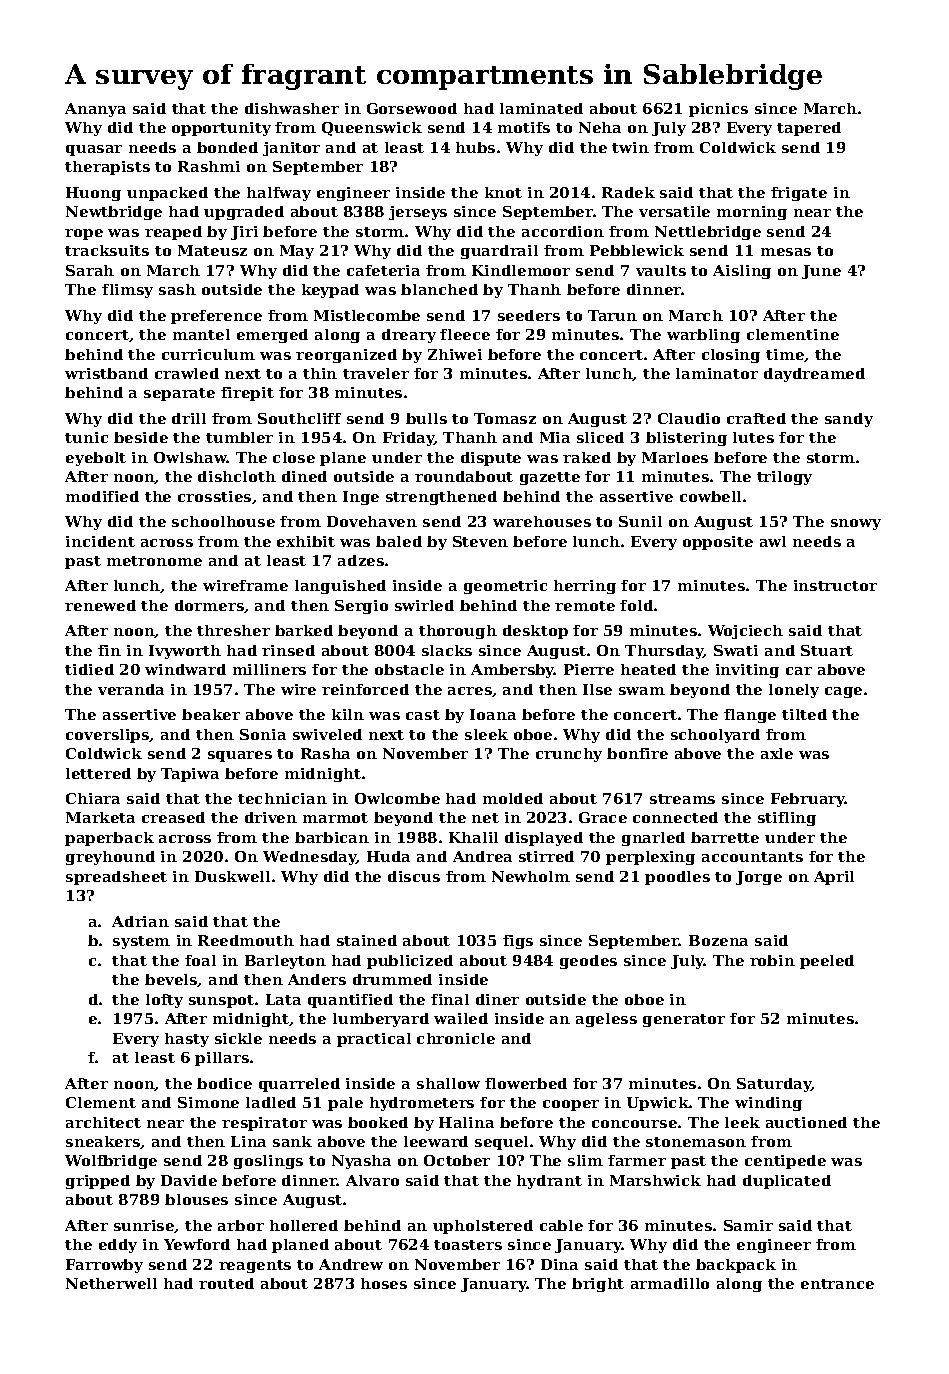 The width and height of the page is (949, 1374). I want to click on Andrea, so click(482, 856).
